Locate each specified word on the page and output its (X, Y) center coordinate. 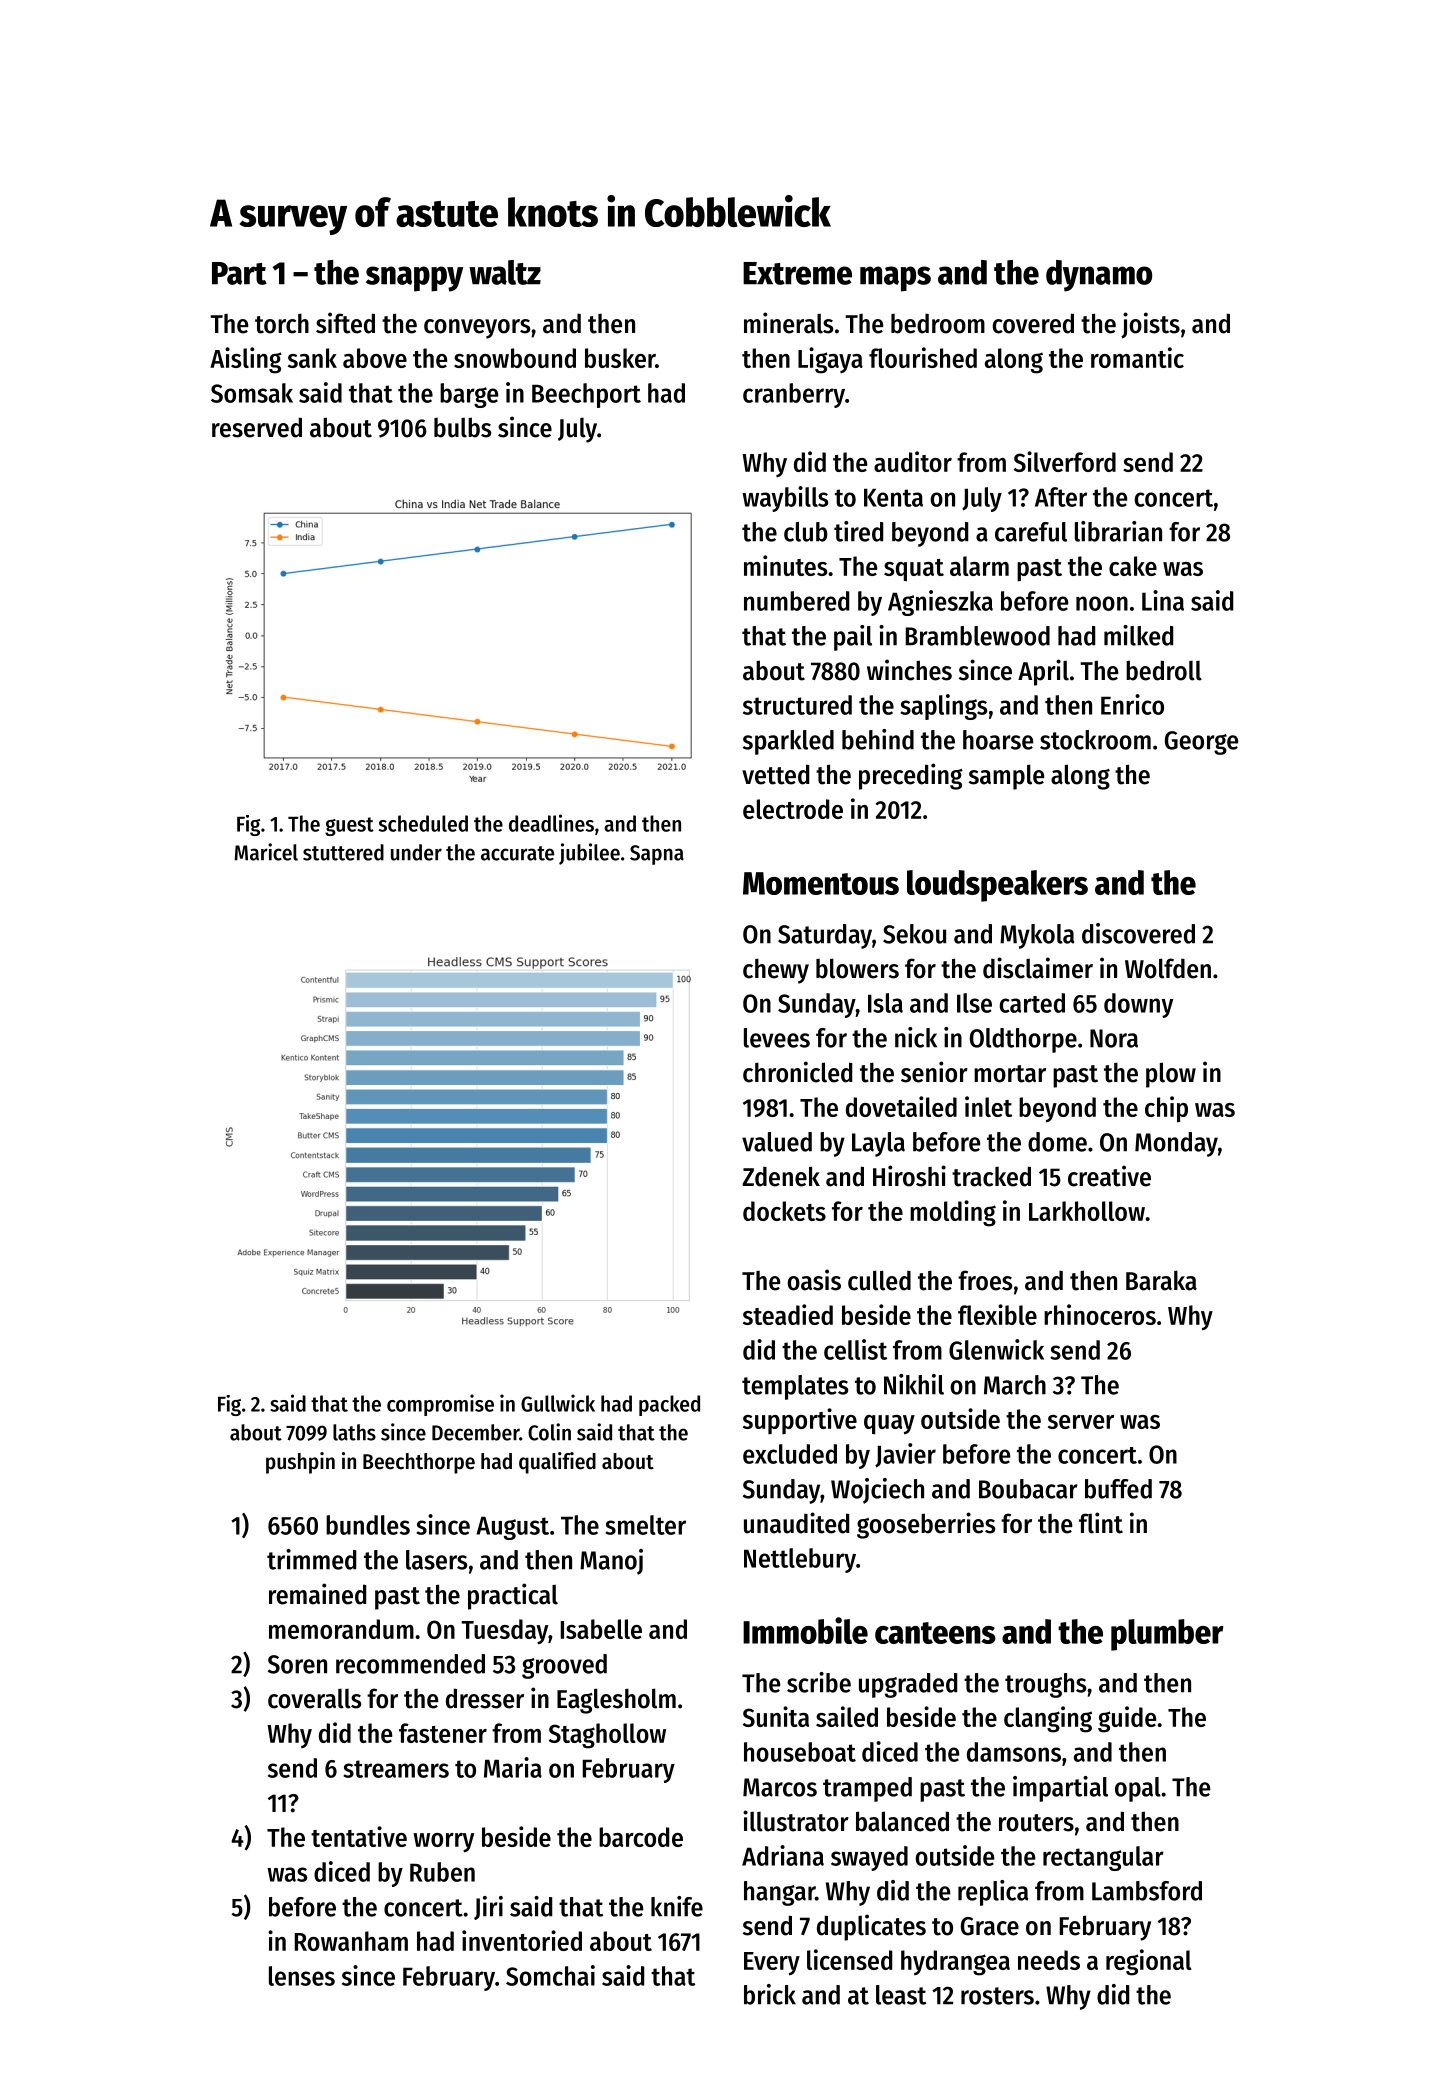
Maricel (266, 852)
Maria (513, 1767)
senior (934, 1072)
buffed (1118, 1489)
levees (777, 1038)
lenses (302, 1976)
